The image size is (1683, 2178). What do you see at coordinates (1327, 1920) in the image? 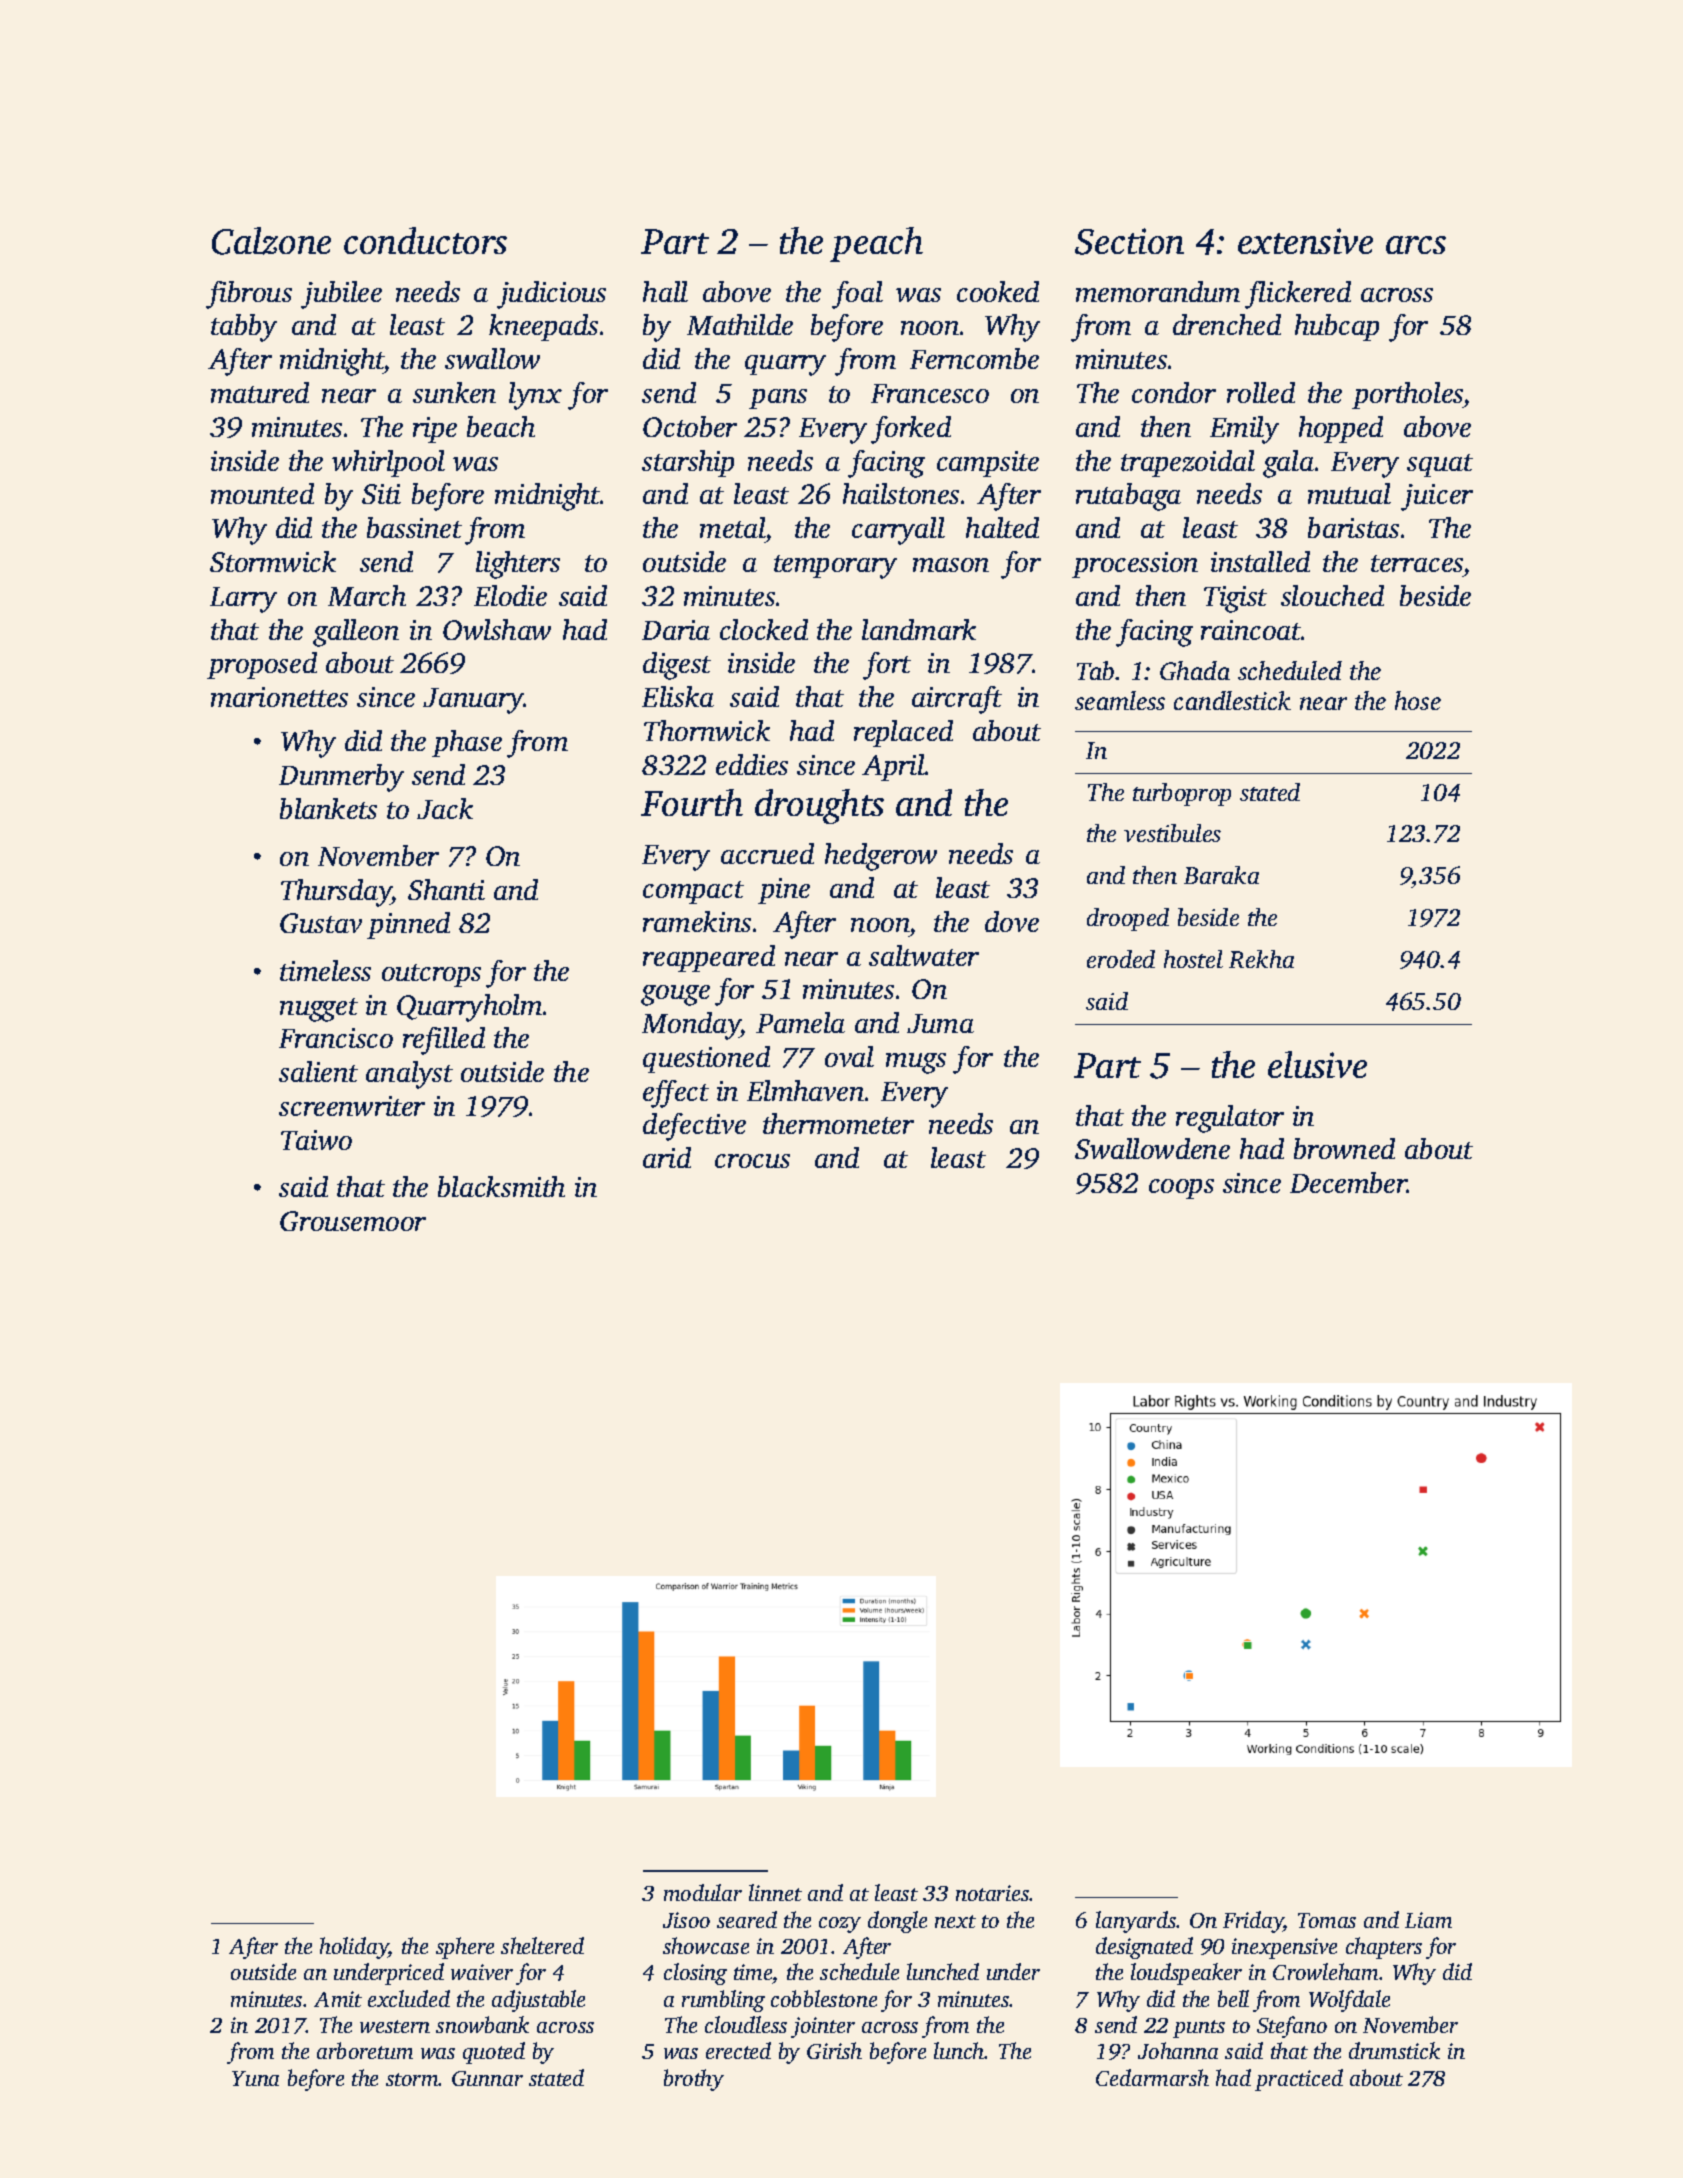
I see `Tomas` at bounding box center [1327, 1920].
